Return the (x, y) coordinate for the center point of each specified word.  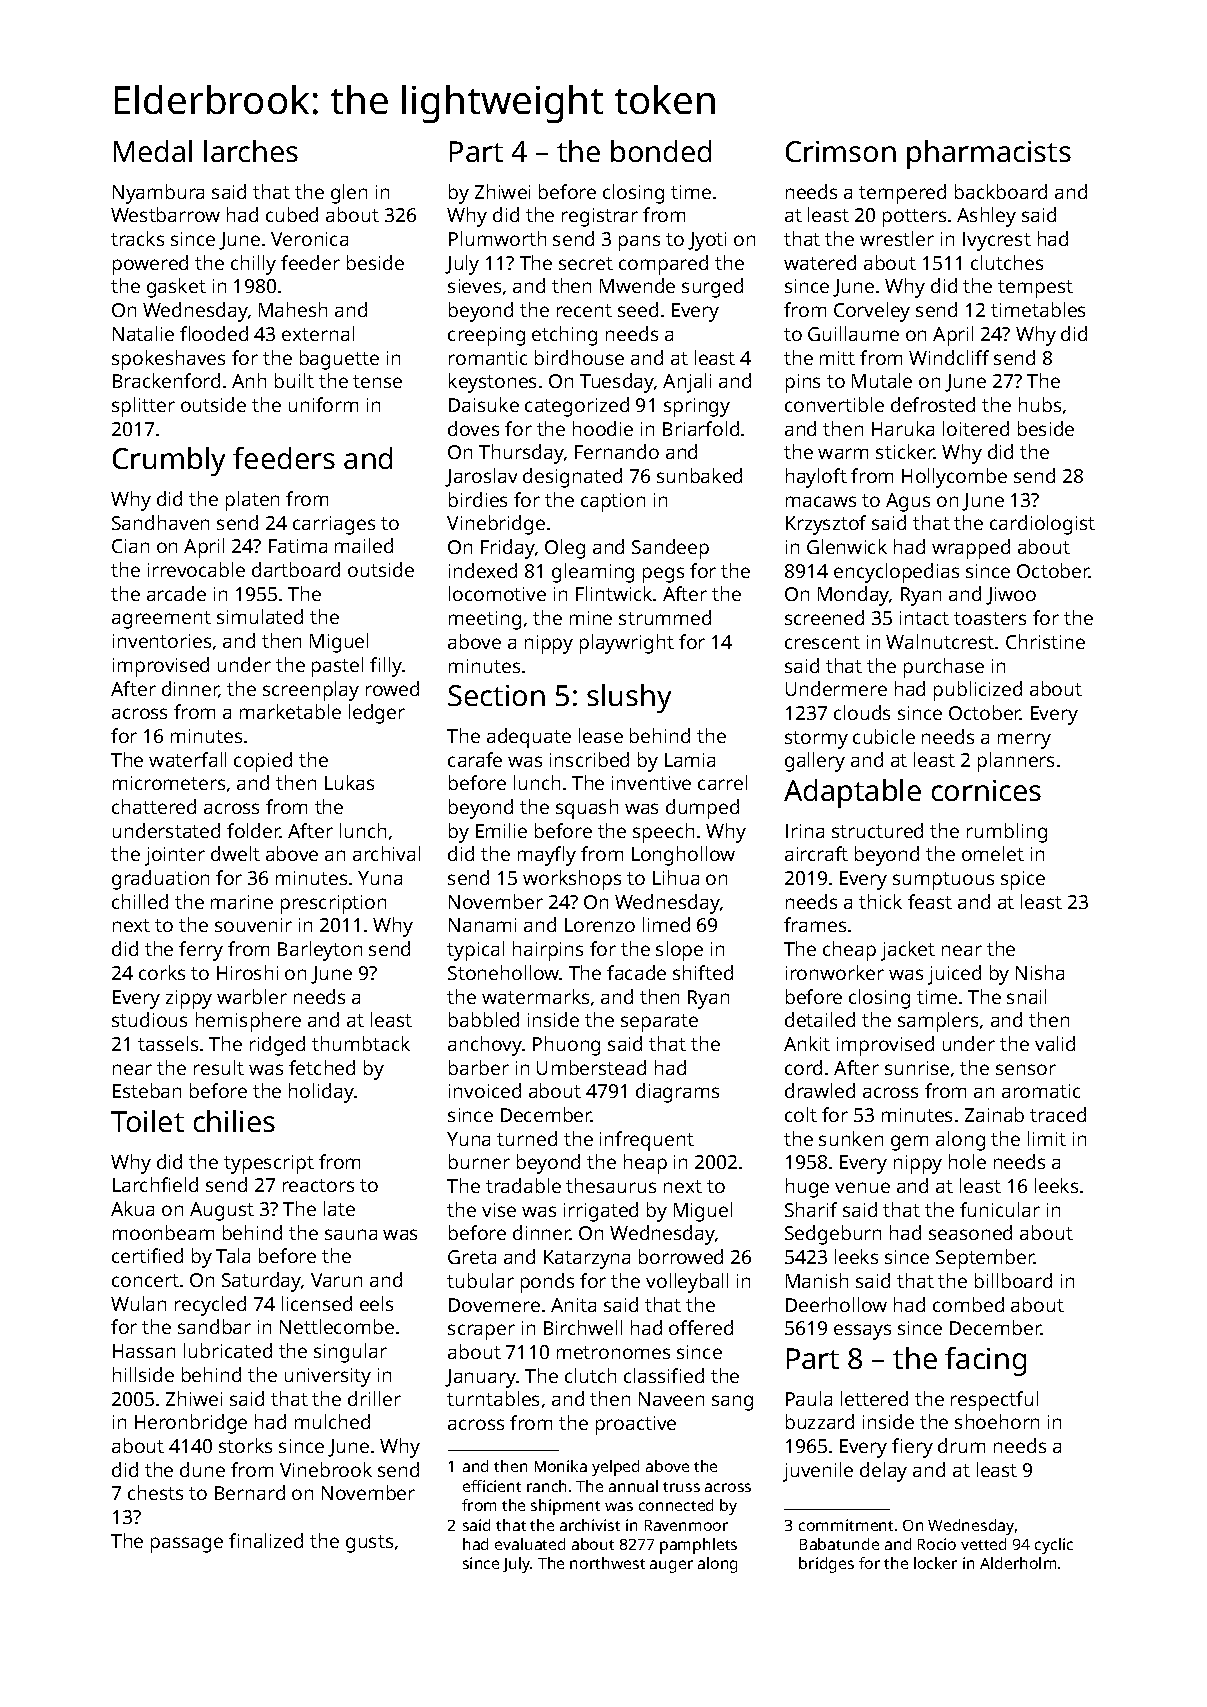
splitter (143, 407)
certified (147, 1255)
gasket (176, 288)
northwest (607, 1563)
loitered (976, 428)
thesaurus (611, 1185)
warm (843, 453)
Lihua (676, 877)
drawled (820, 1090)
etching (564, 336)
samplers (938, 1022)
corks (162, 972)
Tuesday (617, 383)
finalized (266, 1540)
